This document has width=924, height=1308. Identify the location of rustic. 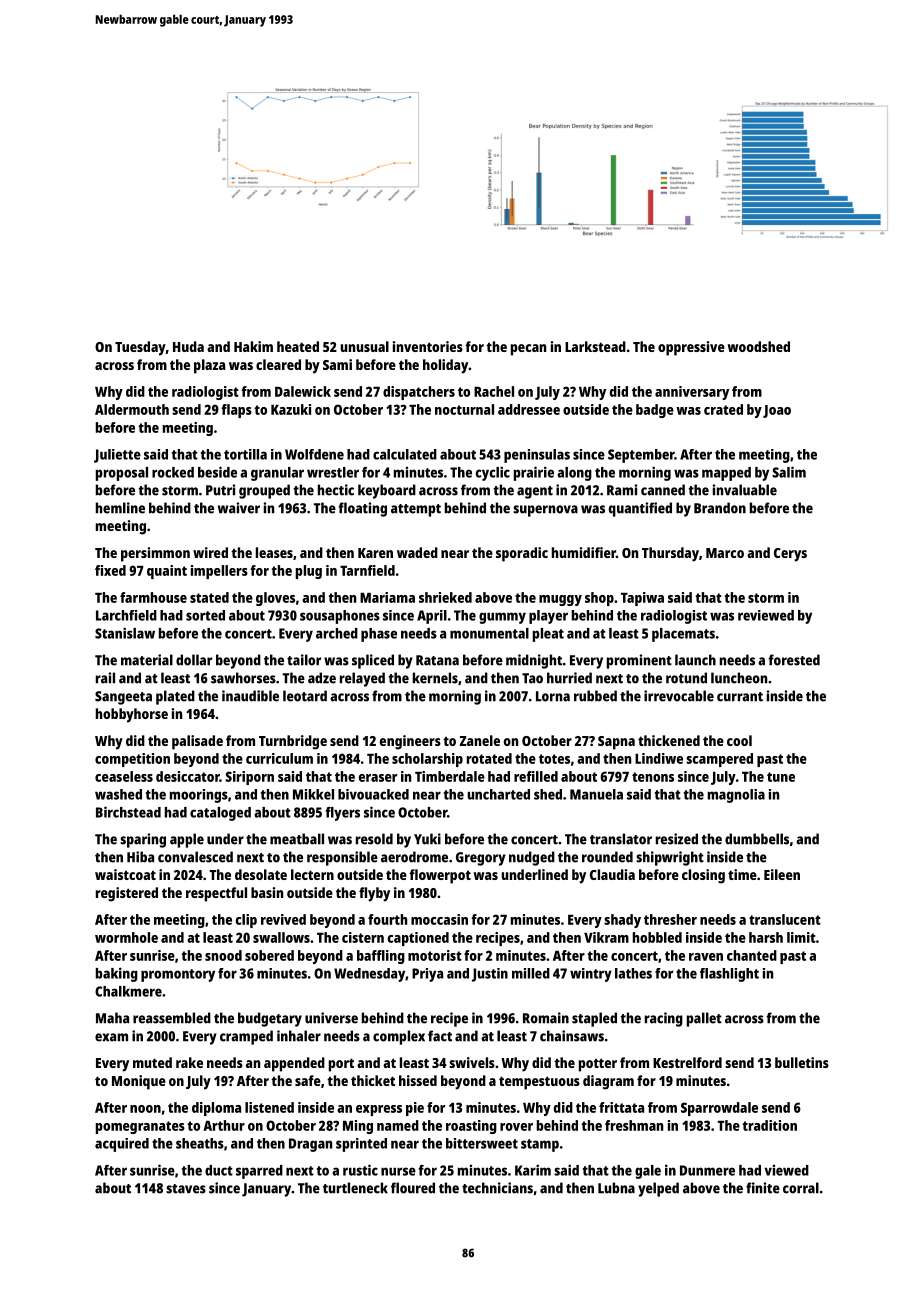
(360, 1170).
